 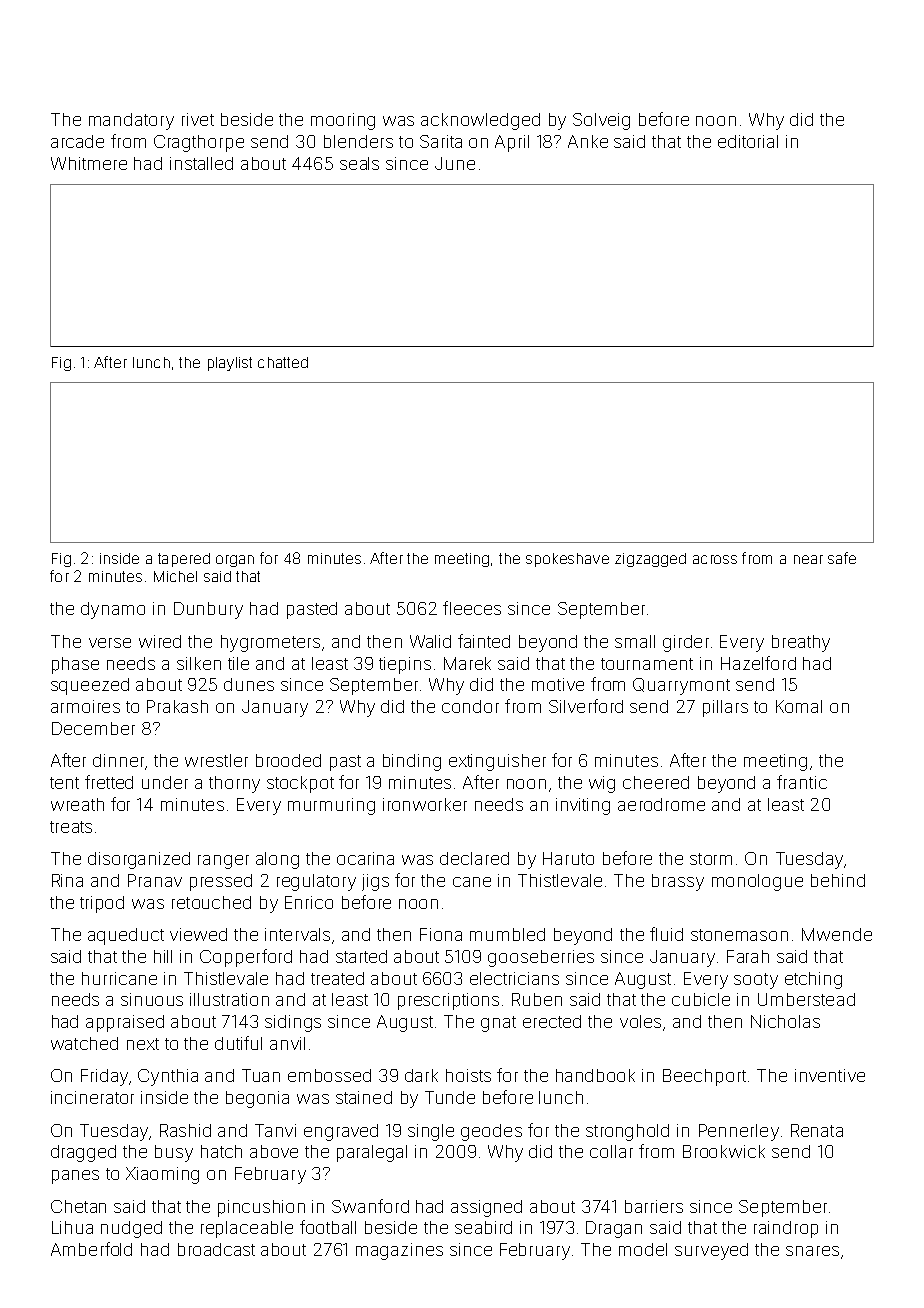 I want to click on geodes, so click(x=491, y=1132).
